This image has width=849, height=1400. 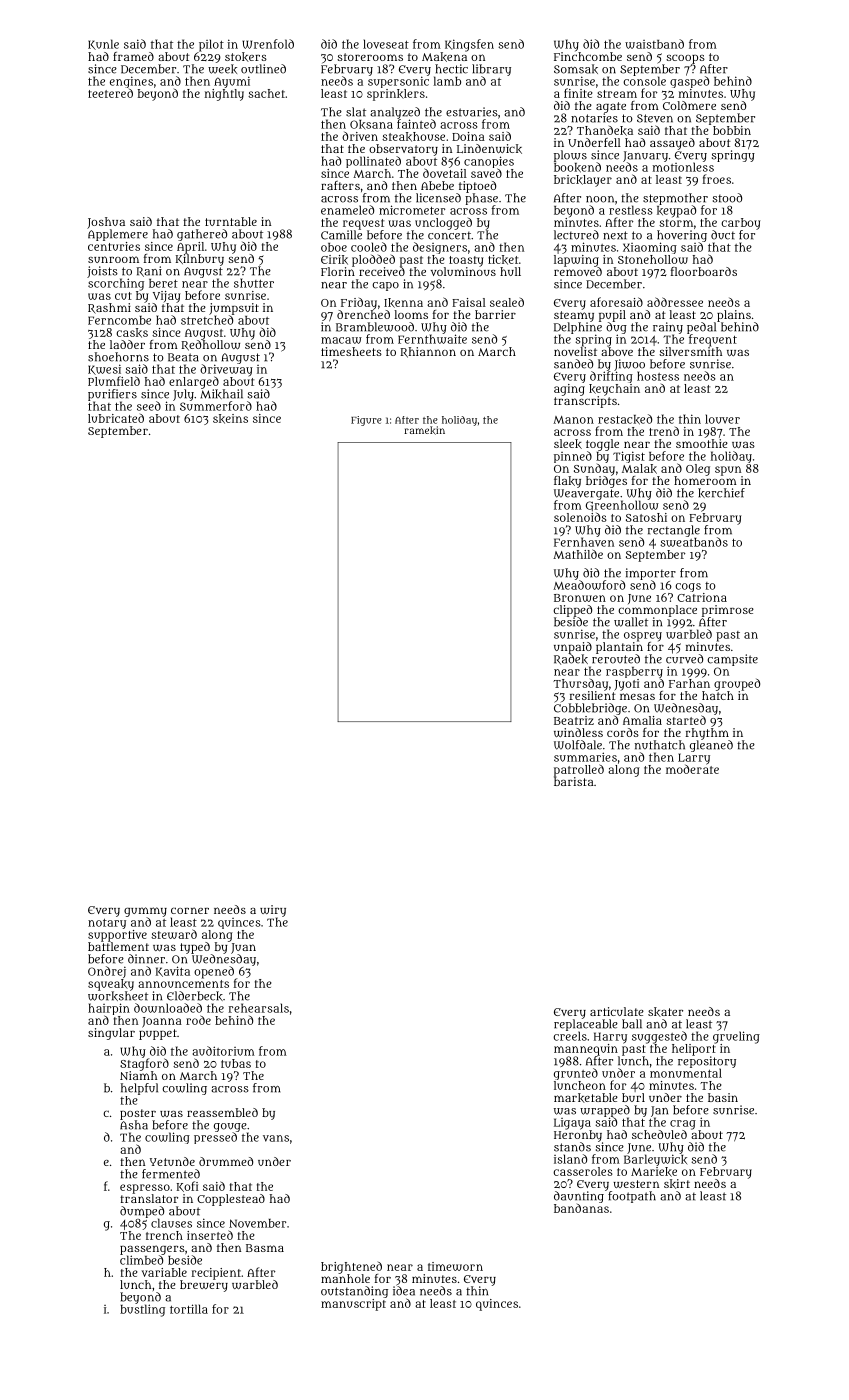 I want to click on idea, so click(x=404, y=1291).
